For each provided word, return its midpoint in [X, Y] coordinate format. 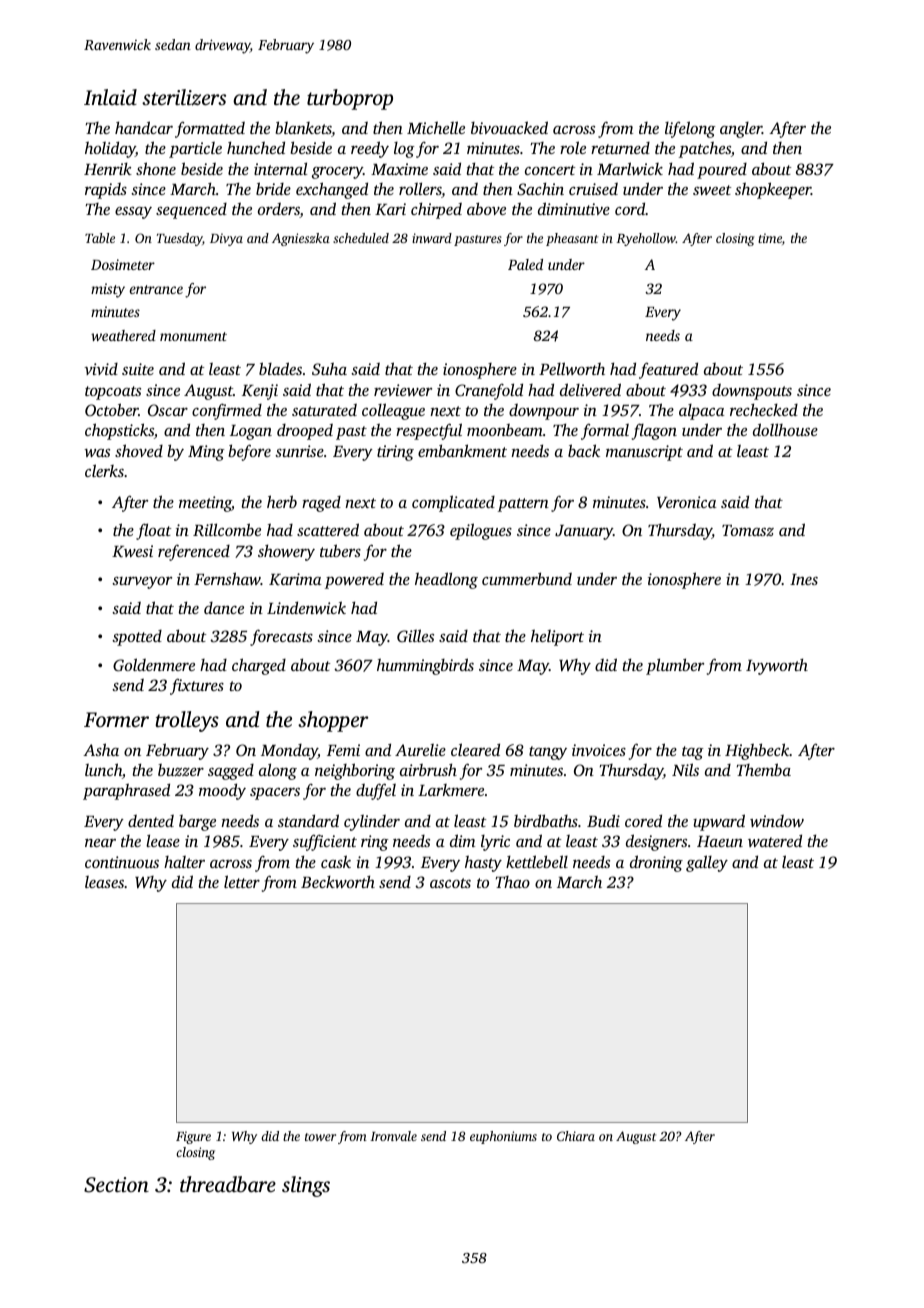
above [486, 208]
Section [116, 1185]
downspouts [752, 392]
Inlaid [110, 97]
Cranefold [489, 391]
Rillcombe [227, 530]
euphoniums [503, 1137]
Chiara [576, 1136]
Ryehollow [646, 239]
